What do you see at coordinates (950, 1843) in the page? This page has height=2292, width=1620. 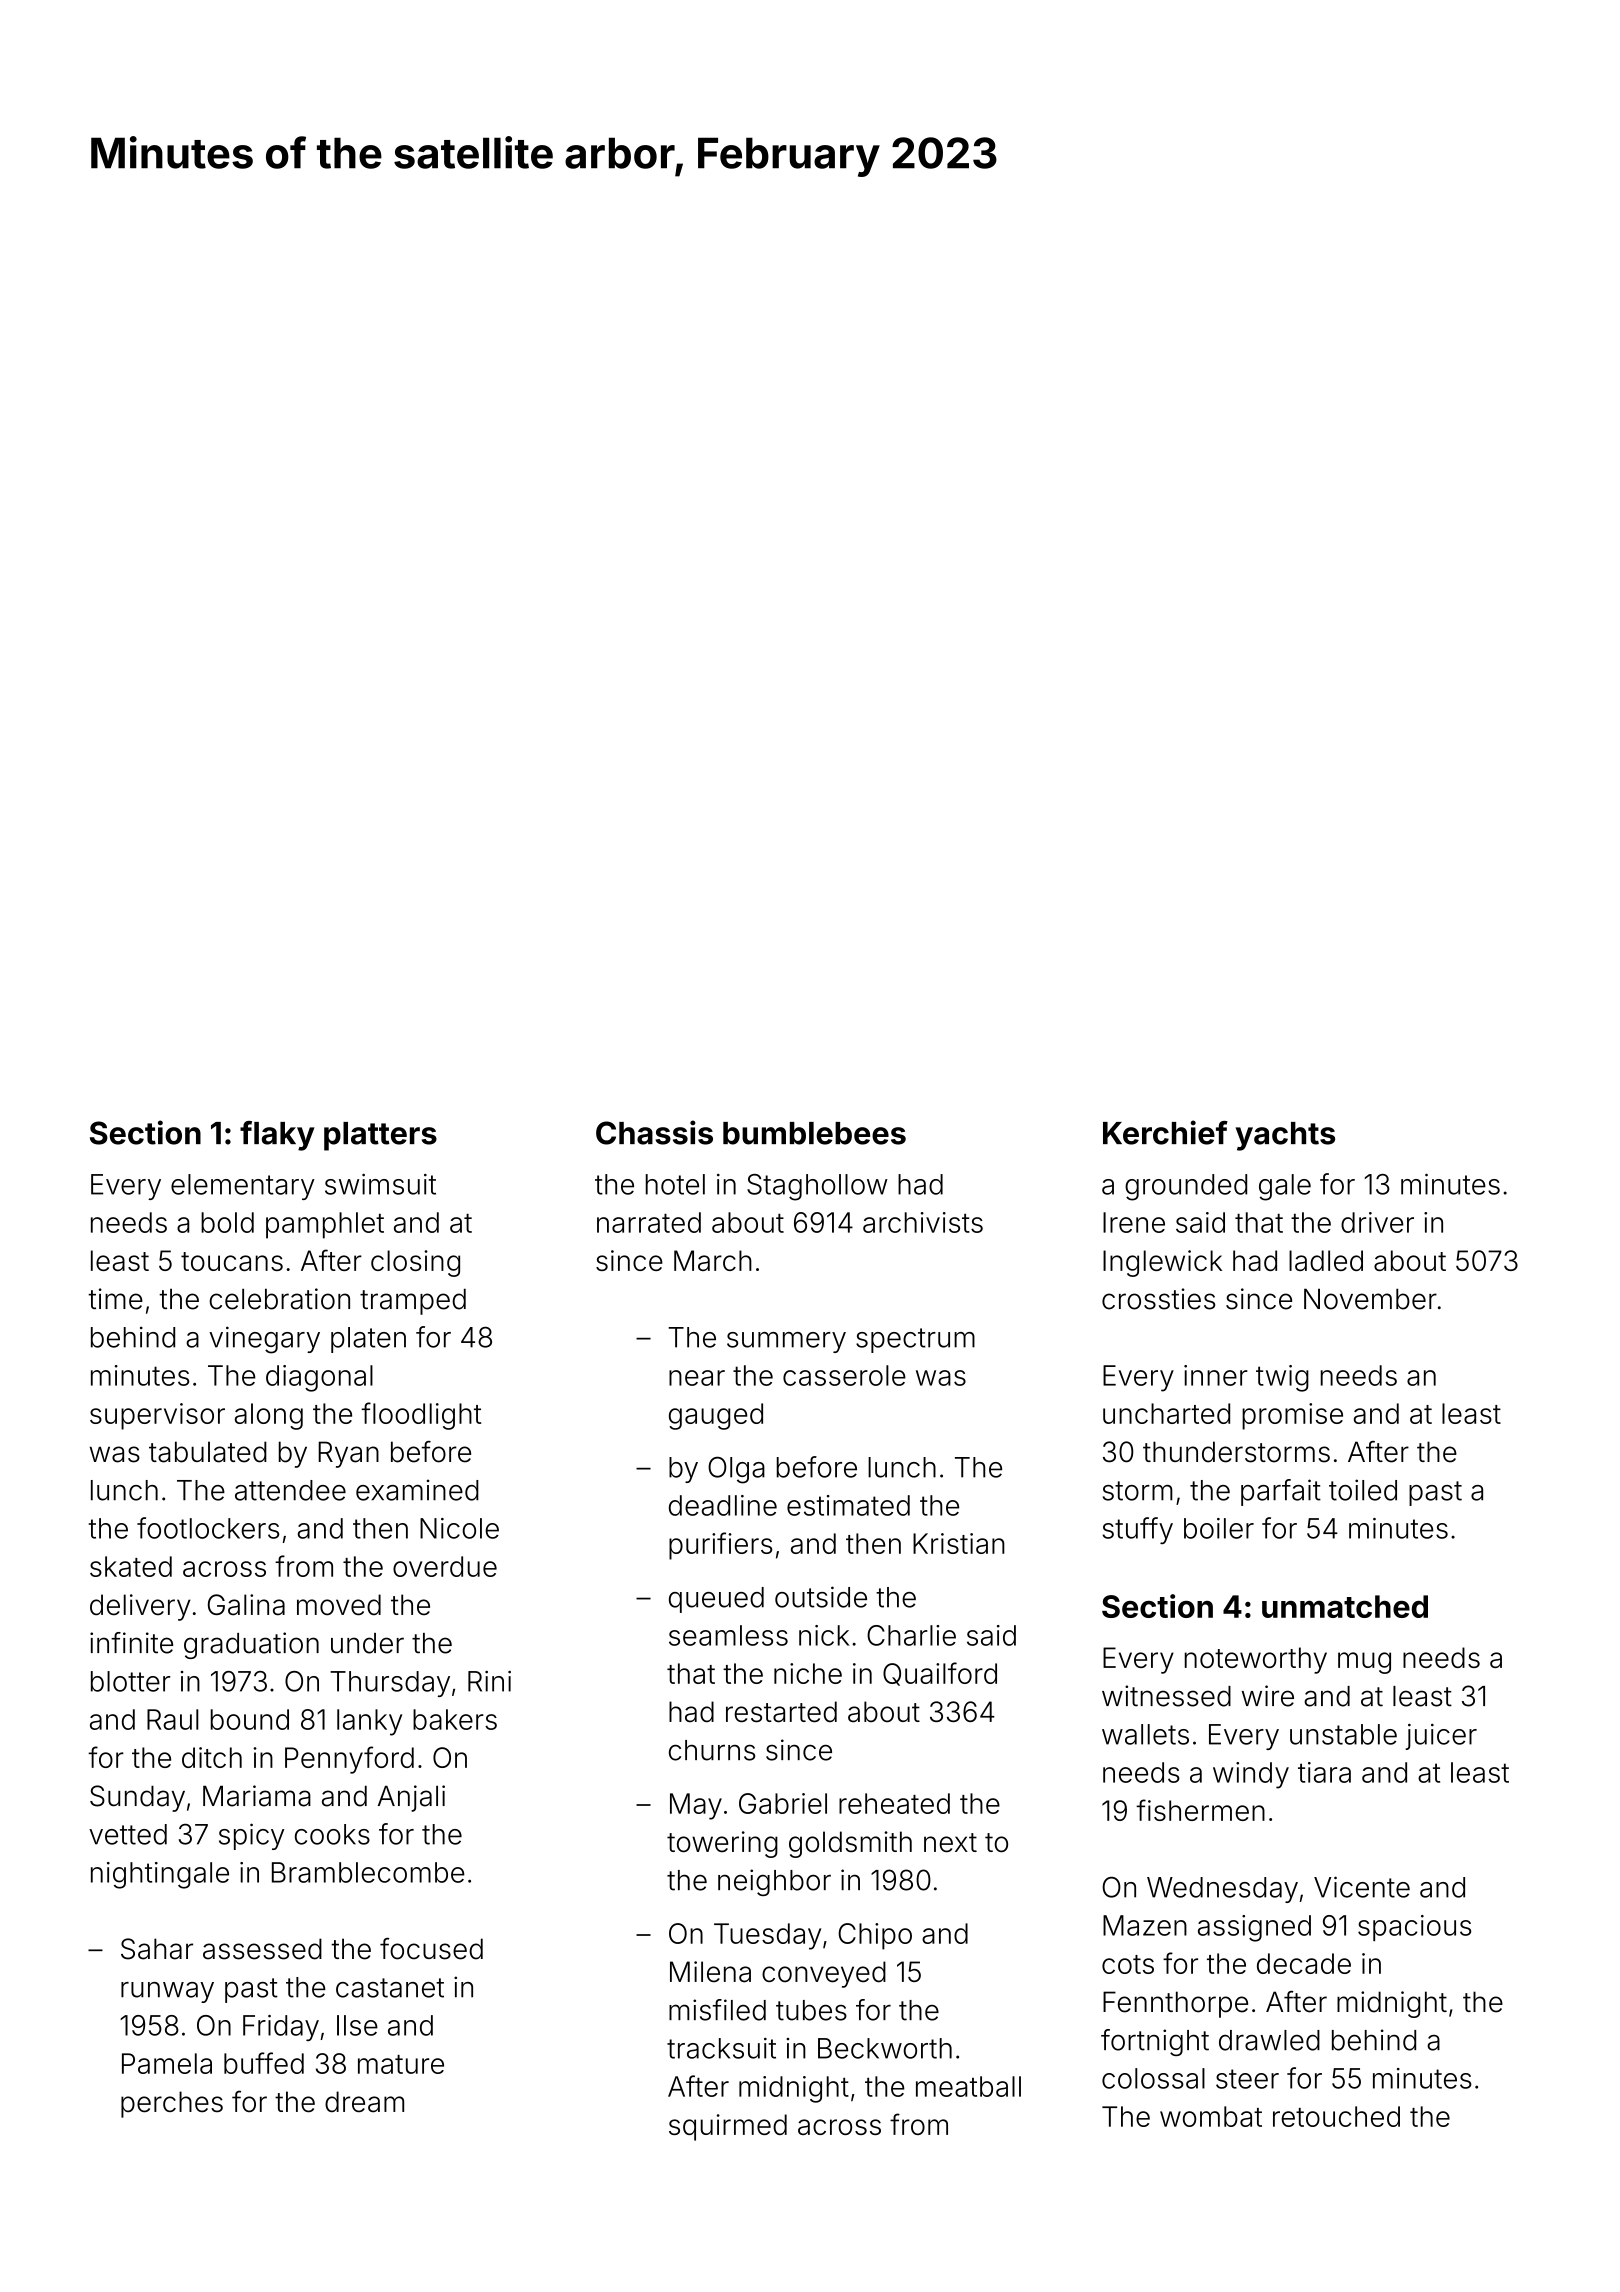 I see `next` at bounding box center [950, 1843].
